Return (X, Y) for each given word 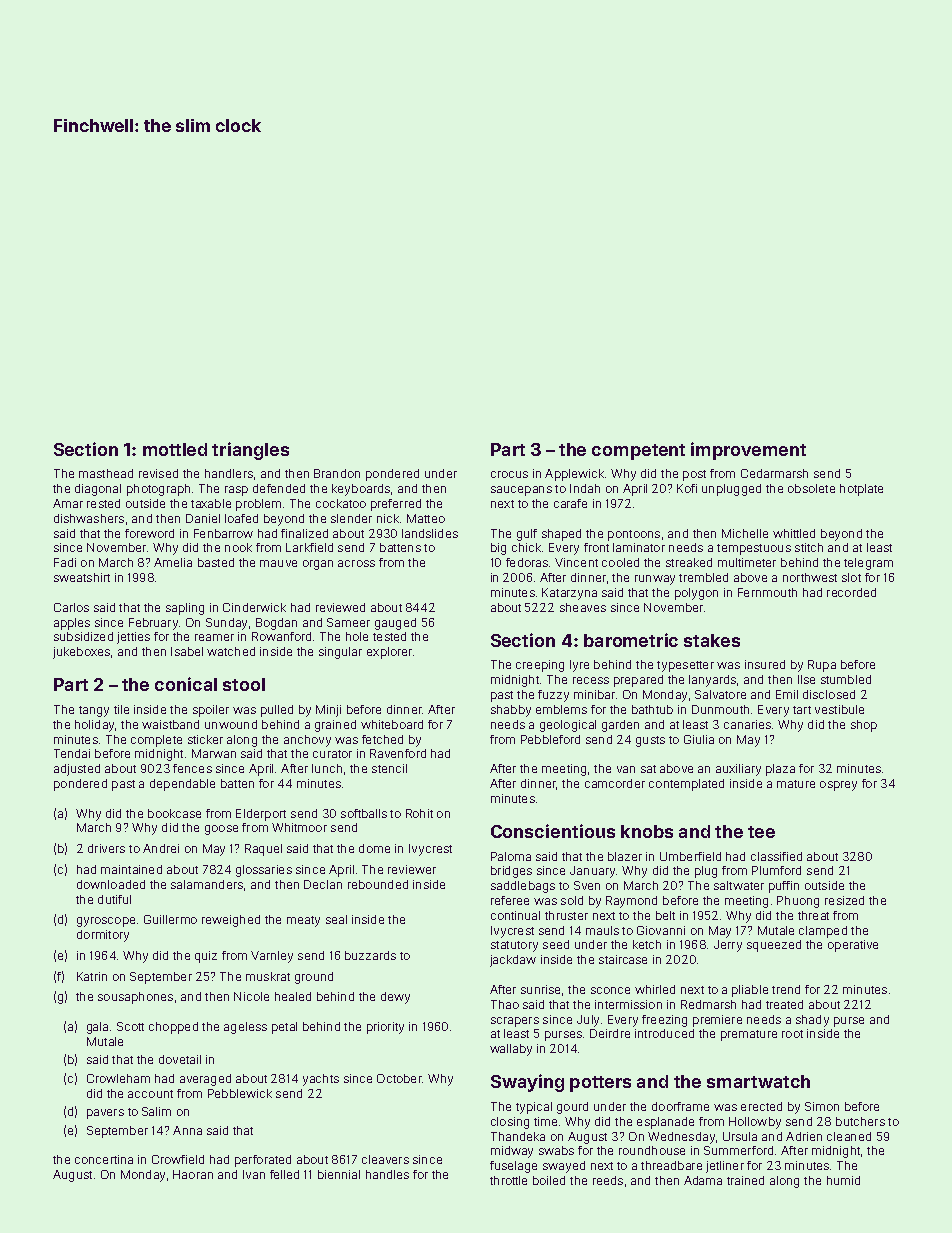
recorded (851, 592)
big (498, 549)
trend (786, 989)
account (150, 1094)
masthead (106, 473)
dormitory (103, 936)
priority (385, 1028)
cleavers (385, 1159)
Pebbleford (550, 739)
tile (121, 709)
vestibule (839, 709)
